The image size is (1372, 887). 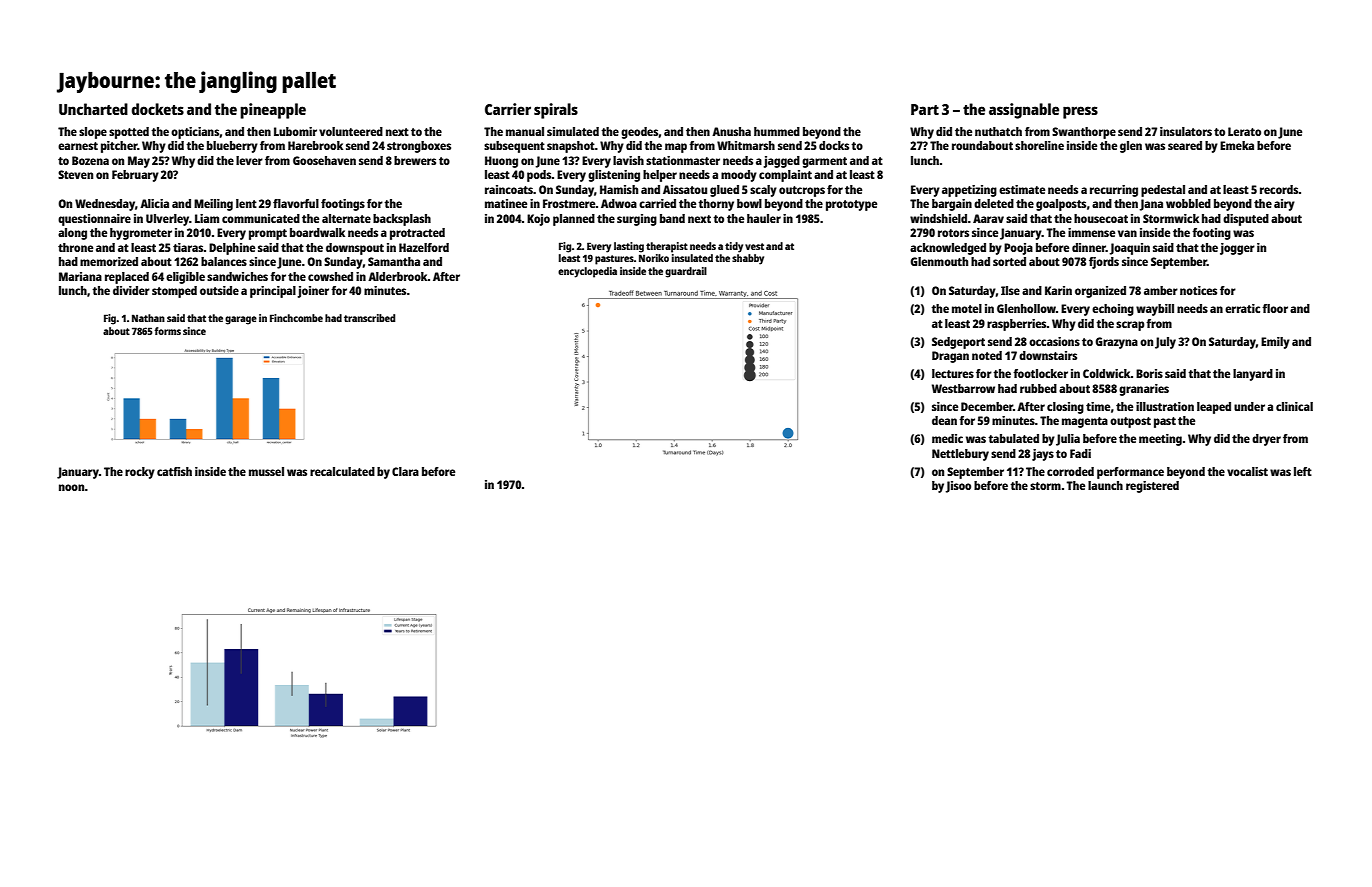 I want to click on closing, so click(x=1065, y=408).
